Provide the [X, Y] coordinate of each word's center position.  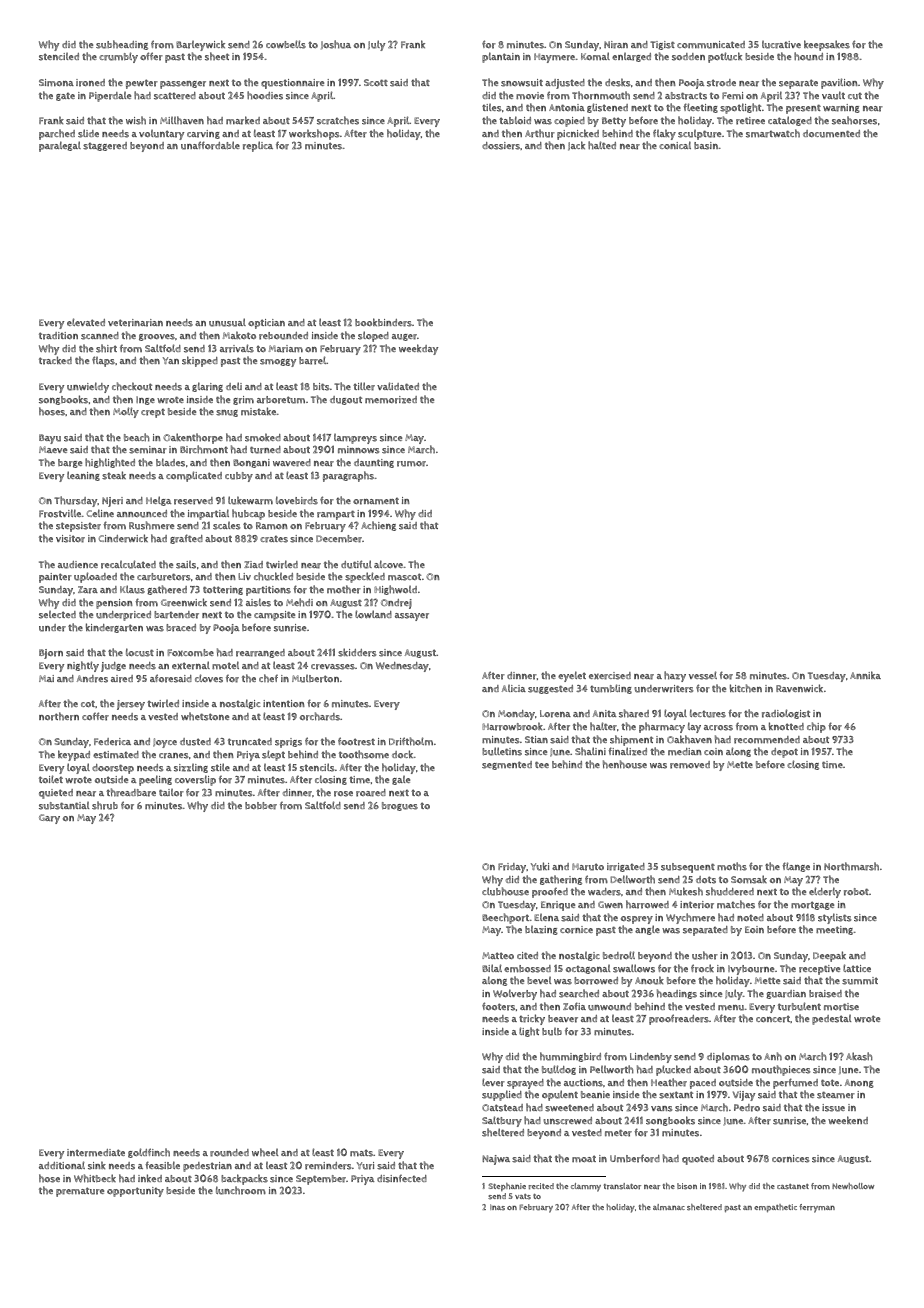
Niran [616, 45]
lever [493, 1082]
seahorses [854, 120]
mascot [404, 577]
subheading [122, 45]
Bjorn [51, 654]
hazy [675, 676]
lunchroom [241, 1190]
